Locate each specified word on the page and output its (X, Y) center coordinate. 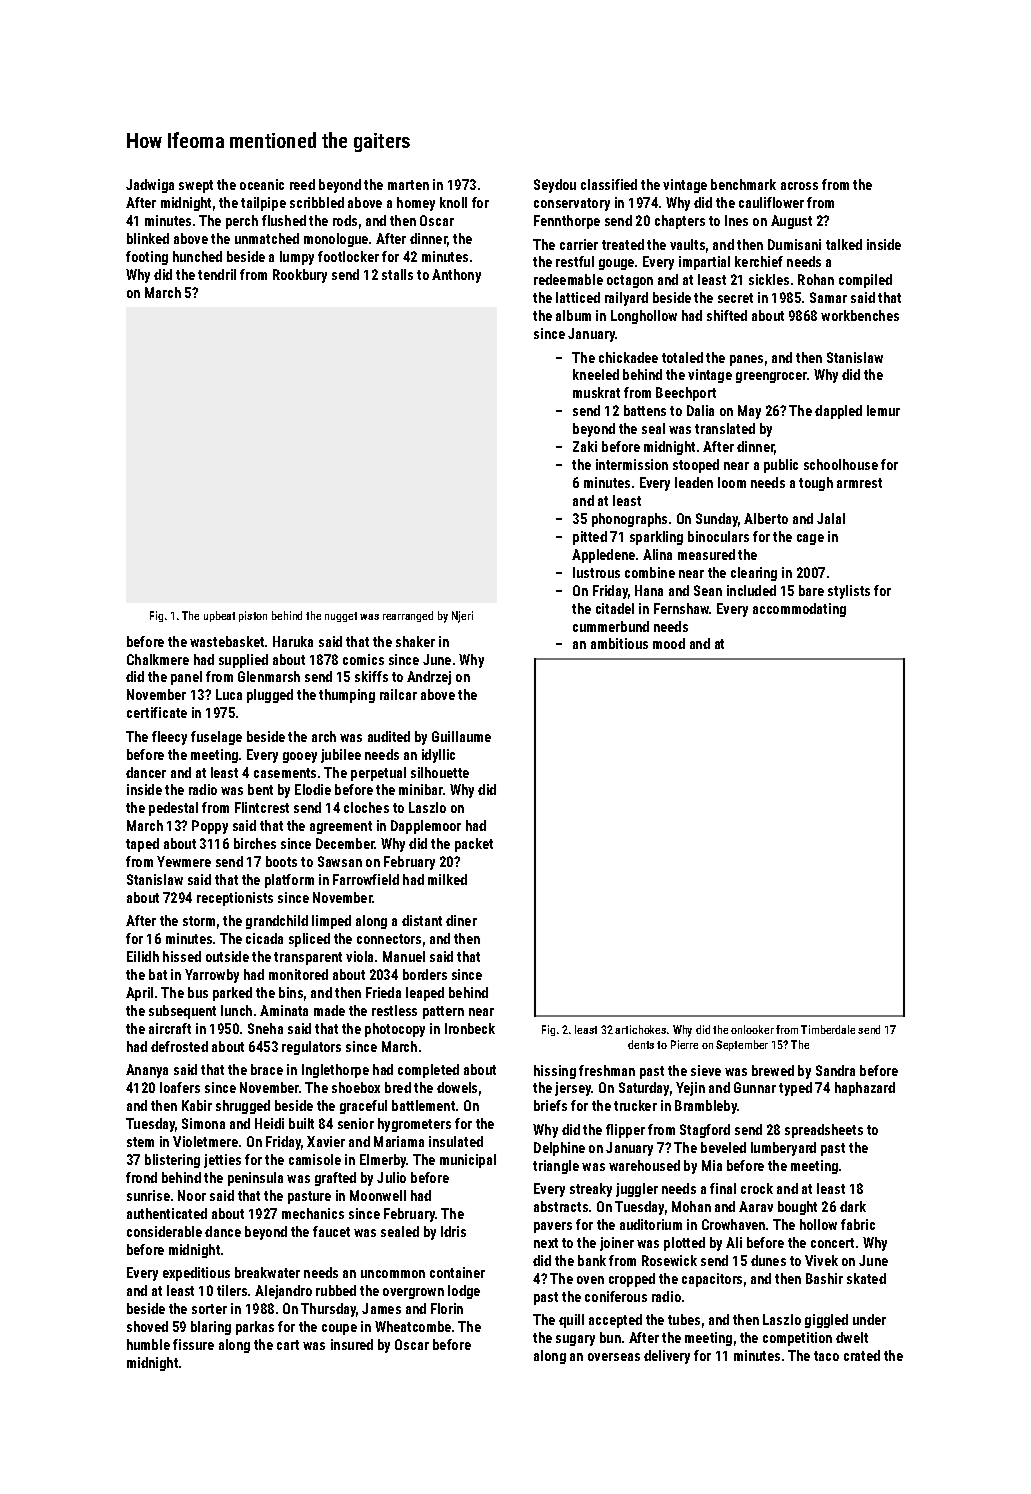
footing (147, 258)
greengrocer (771, 377)
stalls (397, 274)
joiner (617, 1244)
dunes (768, 1260)
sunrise (148, 1195)
